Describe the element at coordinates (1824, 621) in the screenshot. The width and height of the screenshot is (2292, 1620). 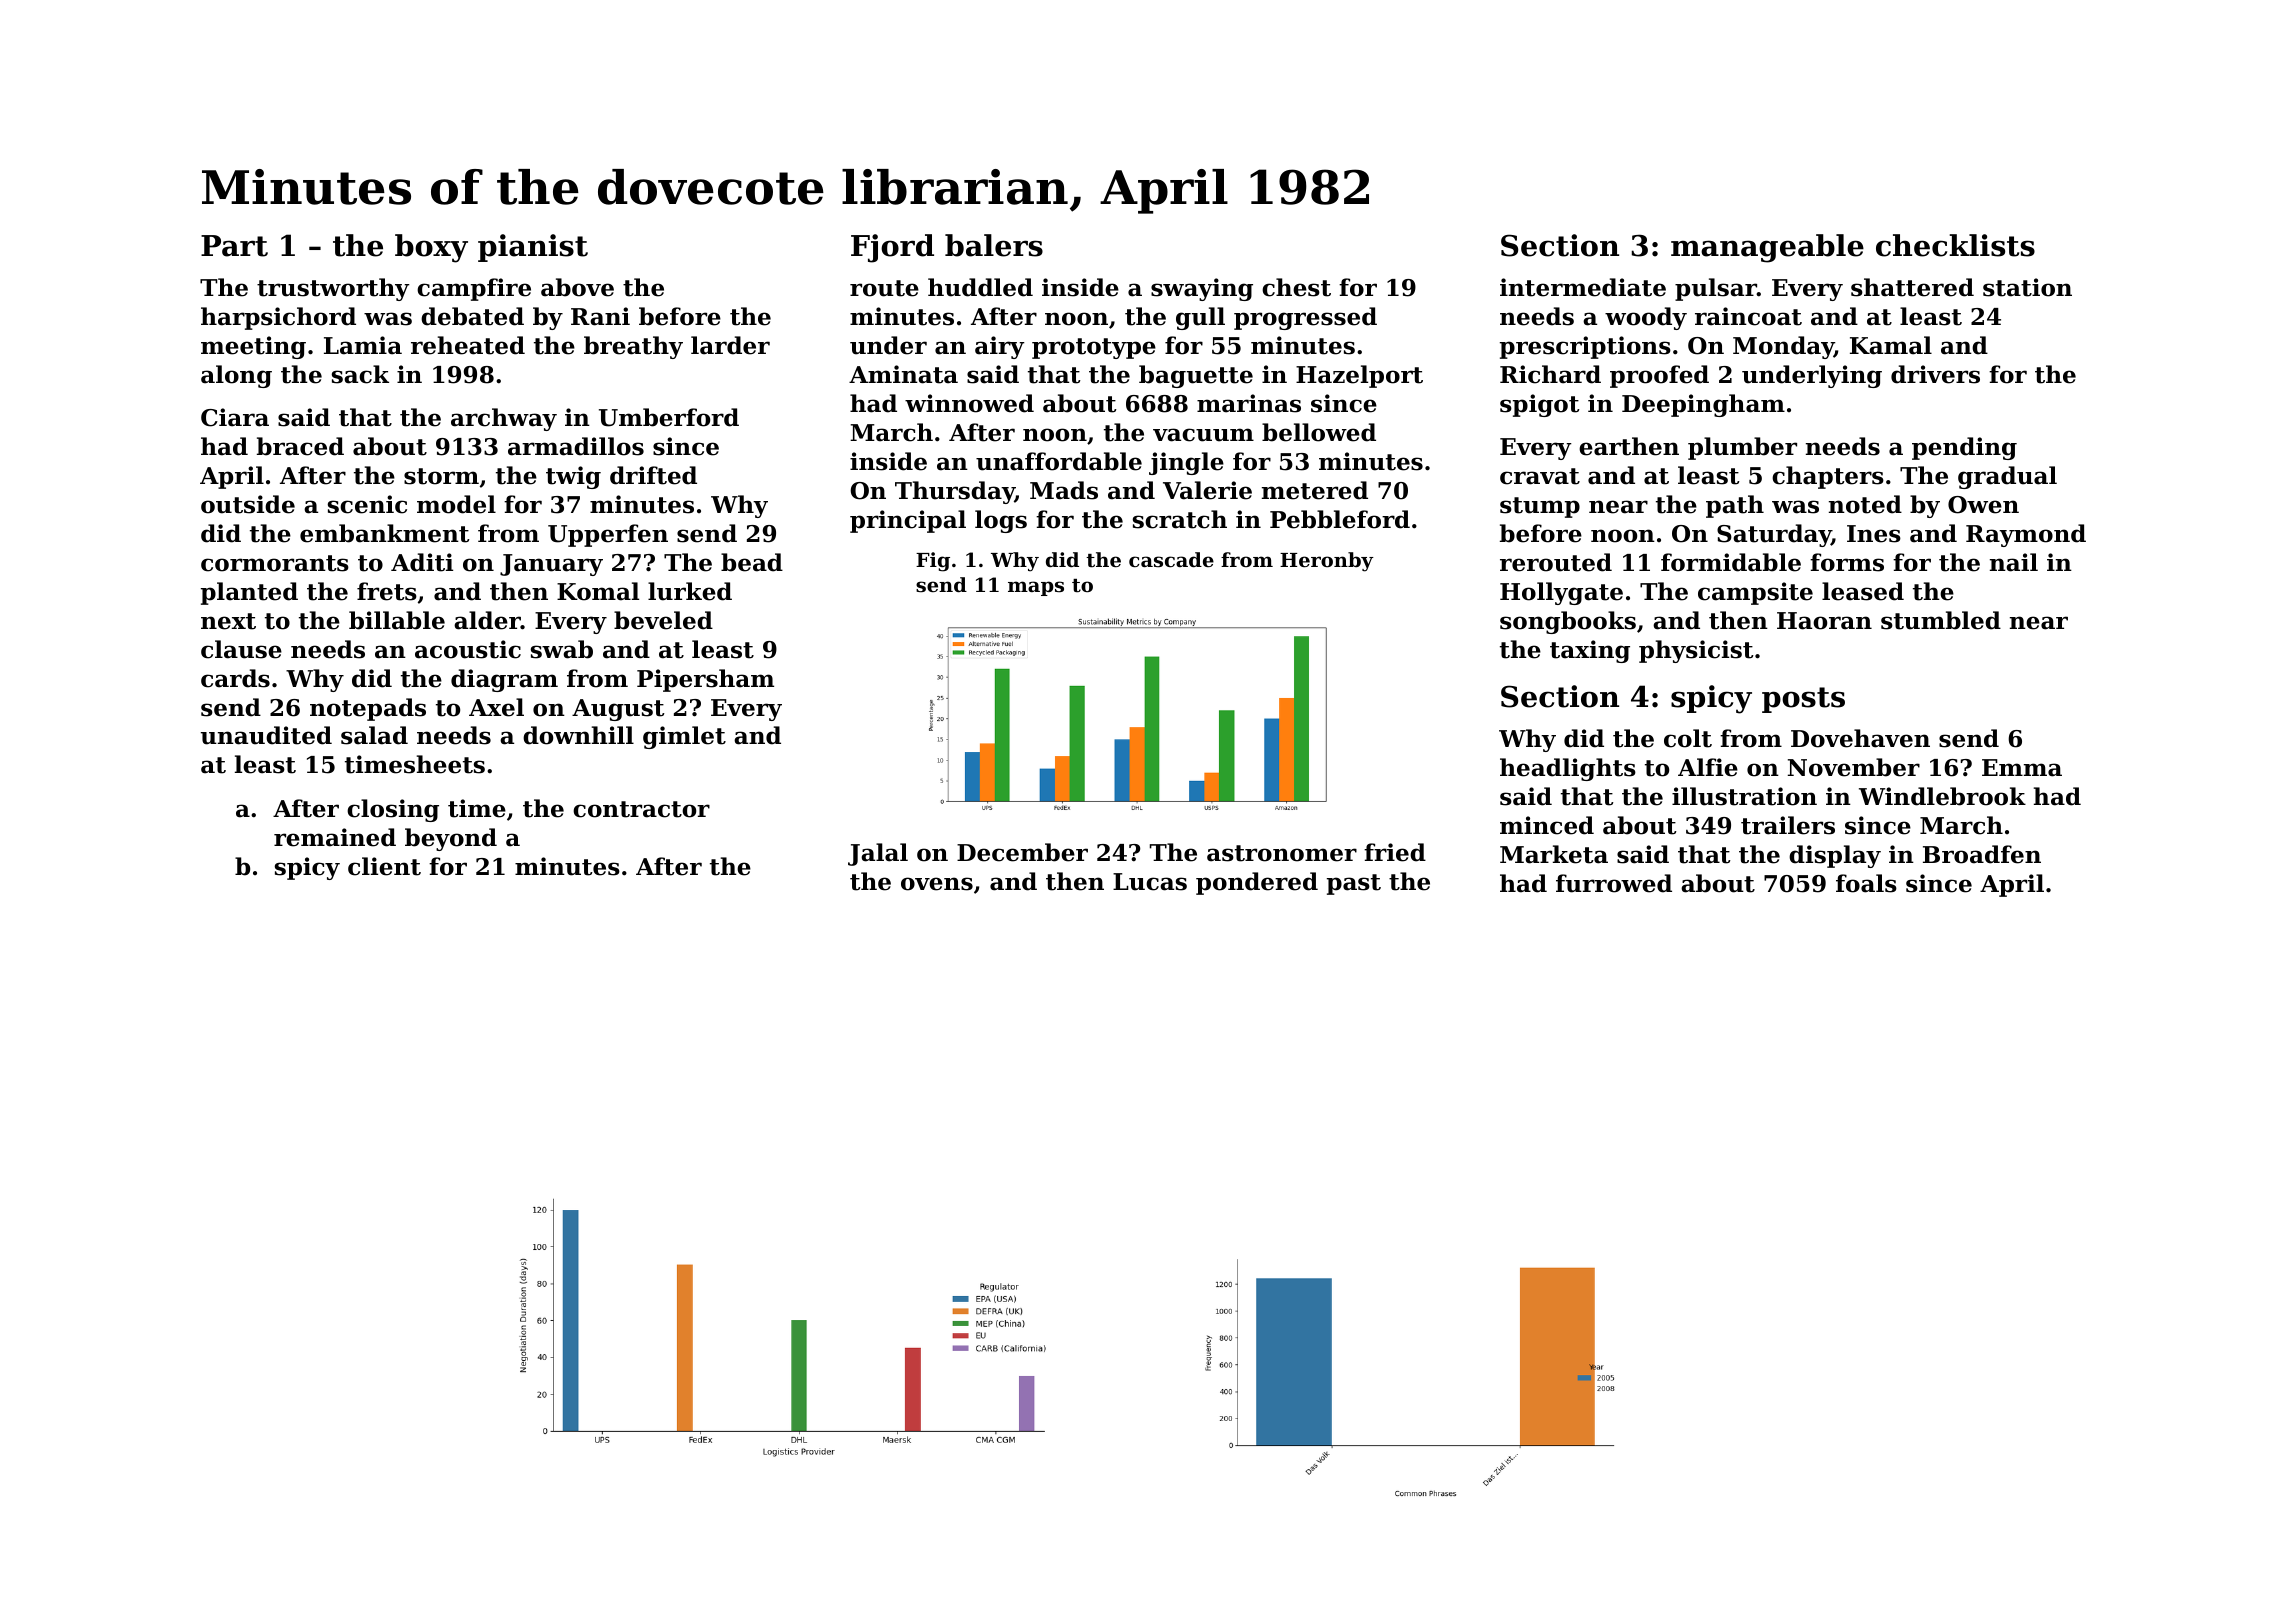
I see `Haoran` at that location.
